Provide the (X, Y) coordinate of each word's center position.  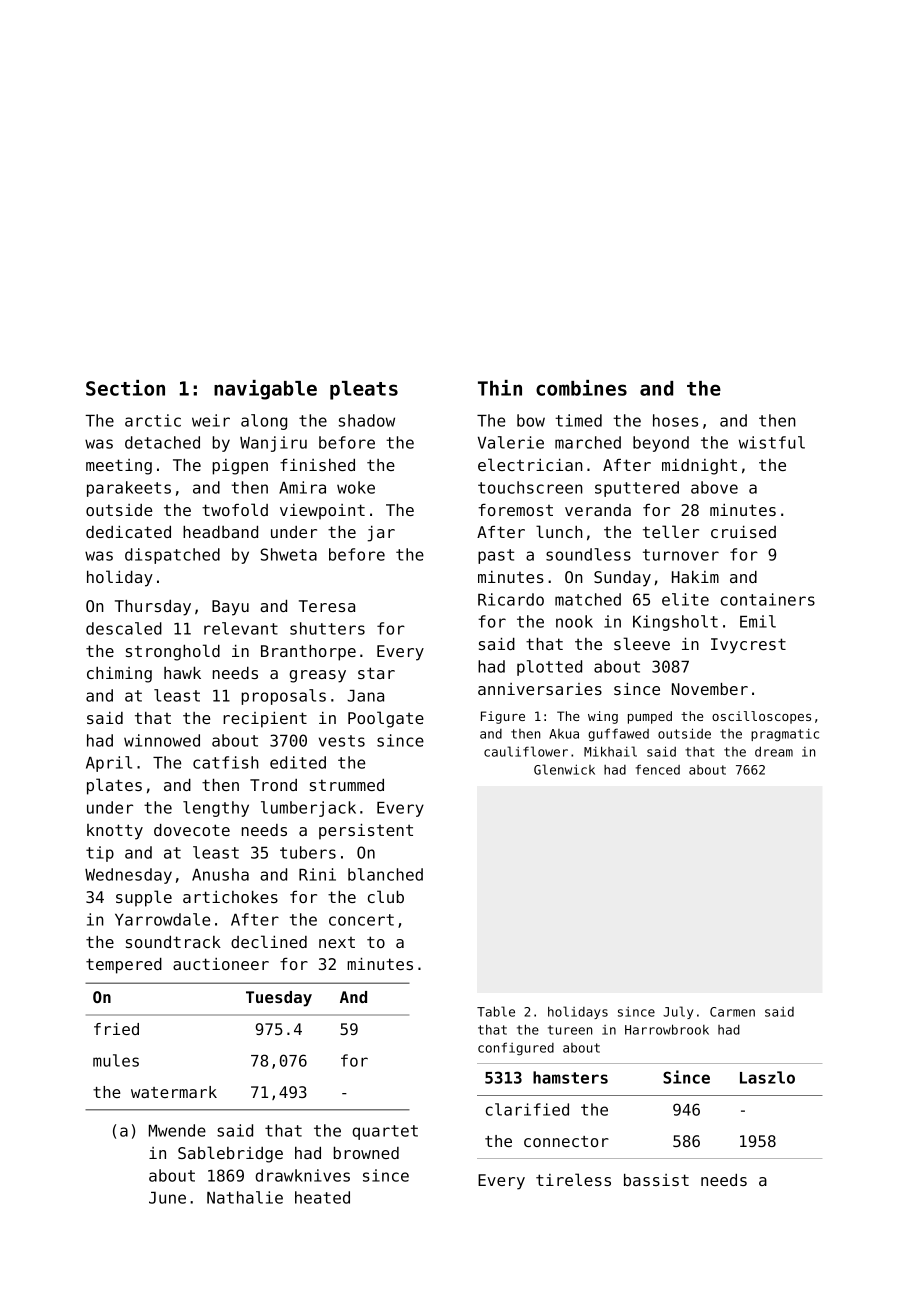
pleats (364, 390)
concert (361, 920)
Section (125, 388)
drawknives (302, 1175)
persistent (366, 832)
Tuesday (279, 999)
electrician (530, 464)
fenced (658, 769)
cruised (743, 532)
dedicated (128, 532)
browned (366, 1153)
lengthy (216, 809)
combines (581, 388)
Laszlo (767, 1077)
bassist (656, 1180)
